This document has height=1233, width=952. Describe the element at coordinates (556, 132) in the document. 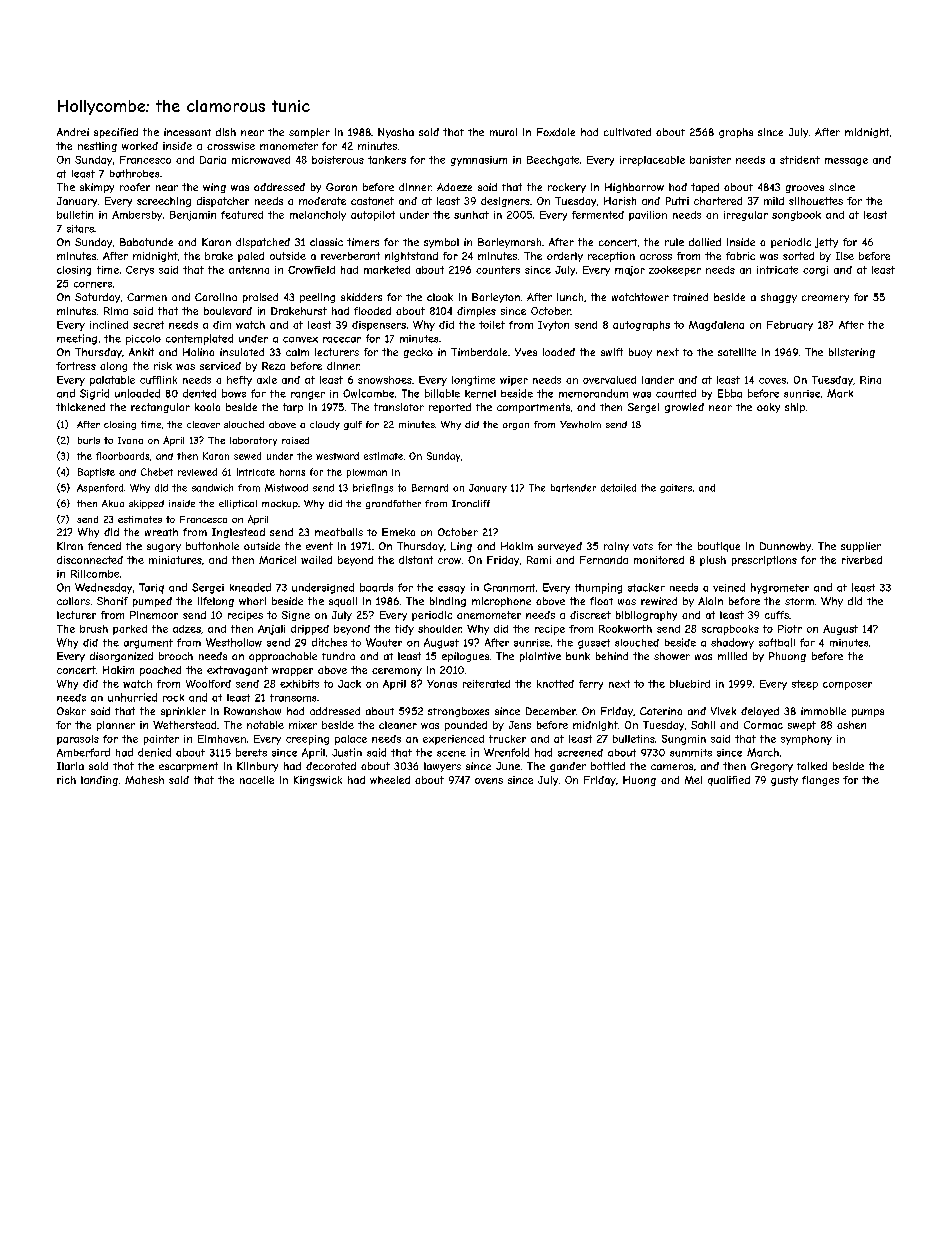

I see `Foxdale` at that location.
